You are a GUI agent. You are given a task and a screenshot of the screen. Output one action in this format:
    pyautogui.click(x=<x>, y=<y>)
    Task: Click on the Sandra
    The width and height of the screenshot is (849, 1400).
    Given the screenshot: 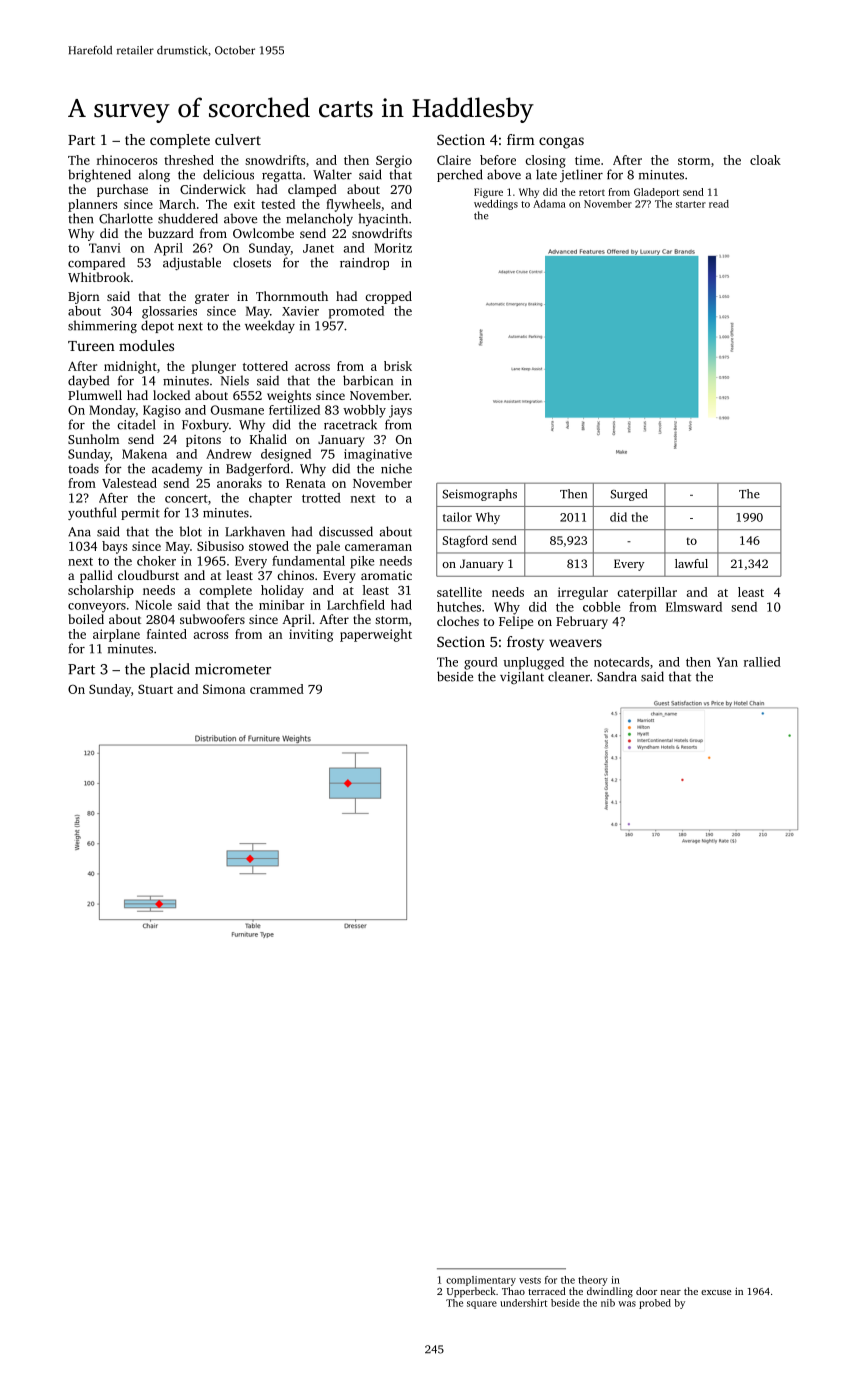 What is the action you would take?
    pyautogui.click(x=617, y=676)
